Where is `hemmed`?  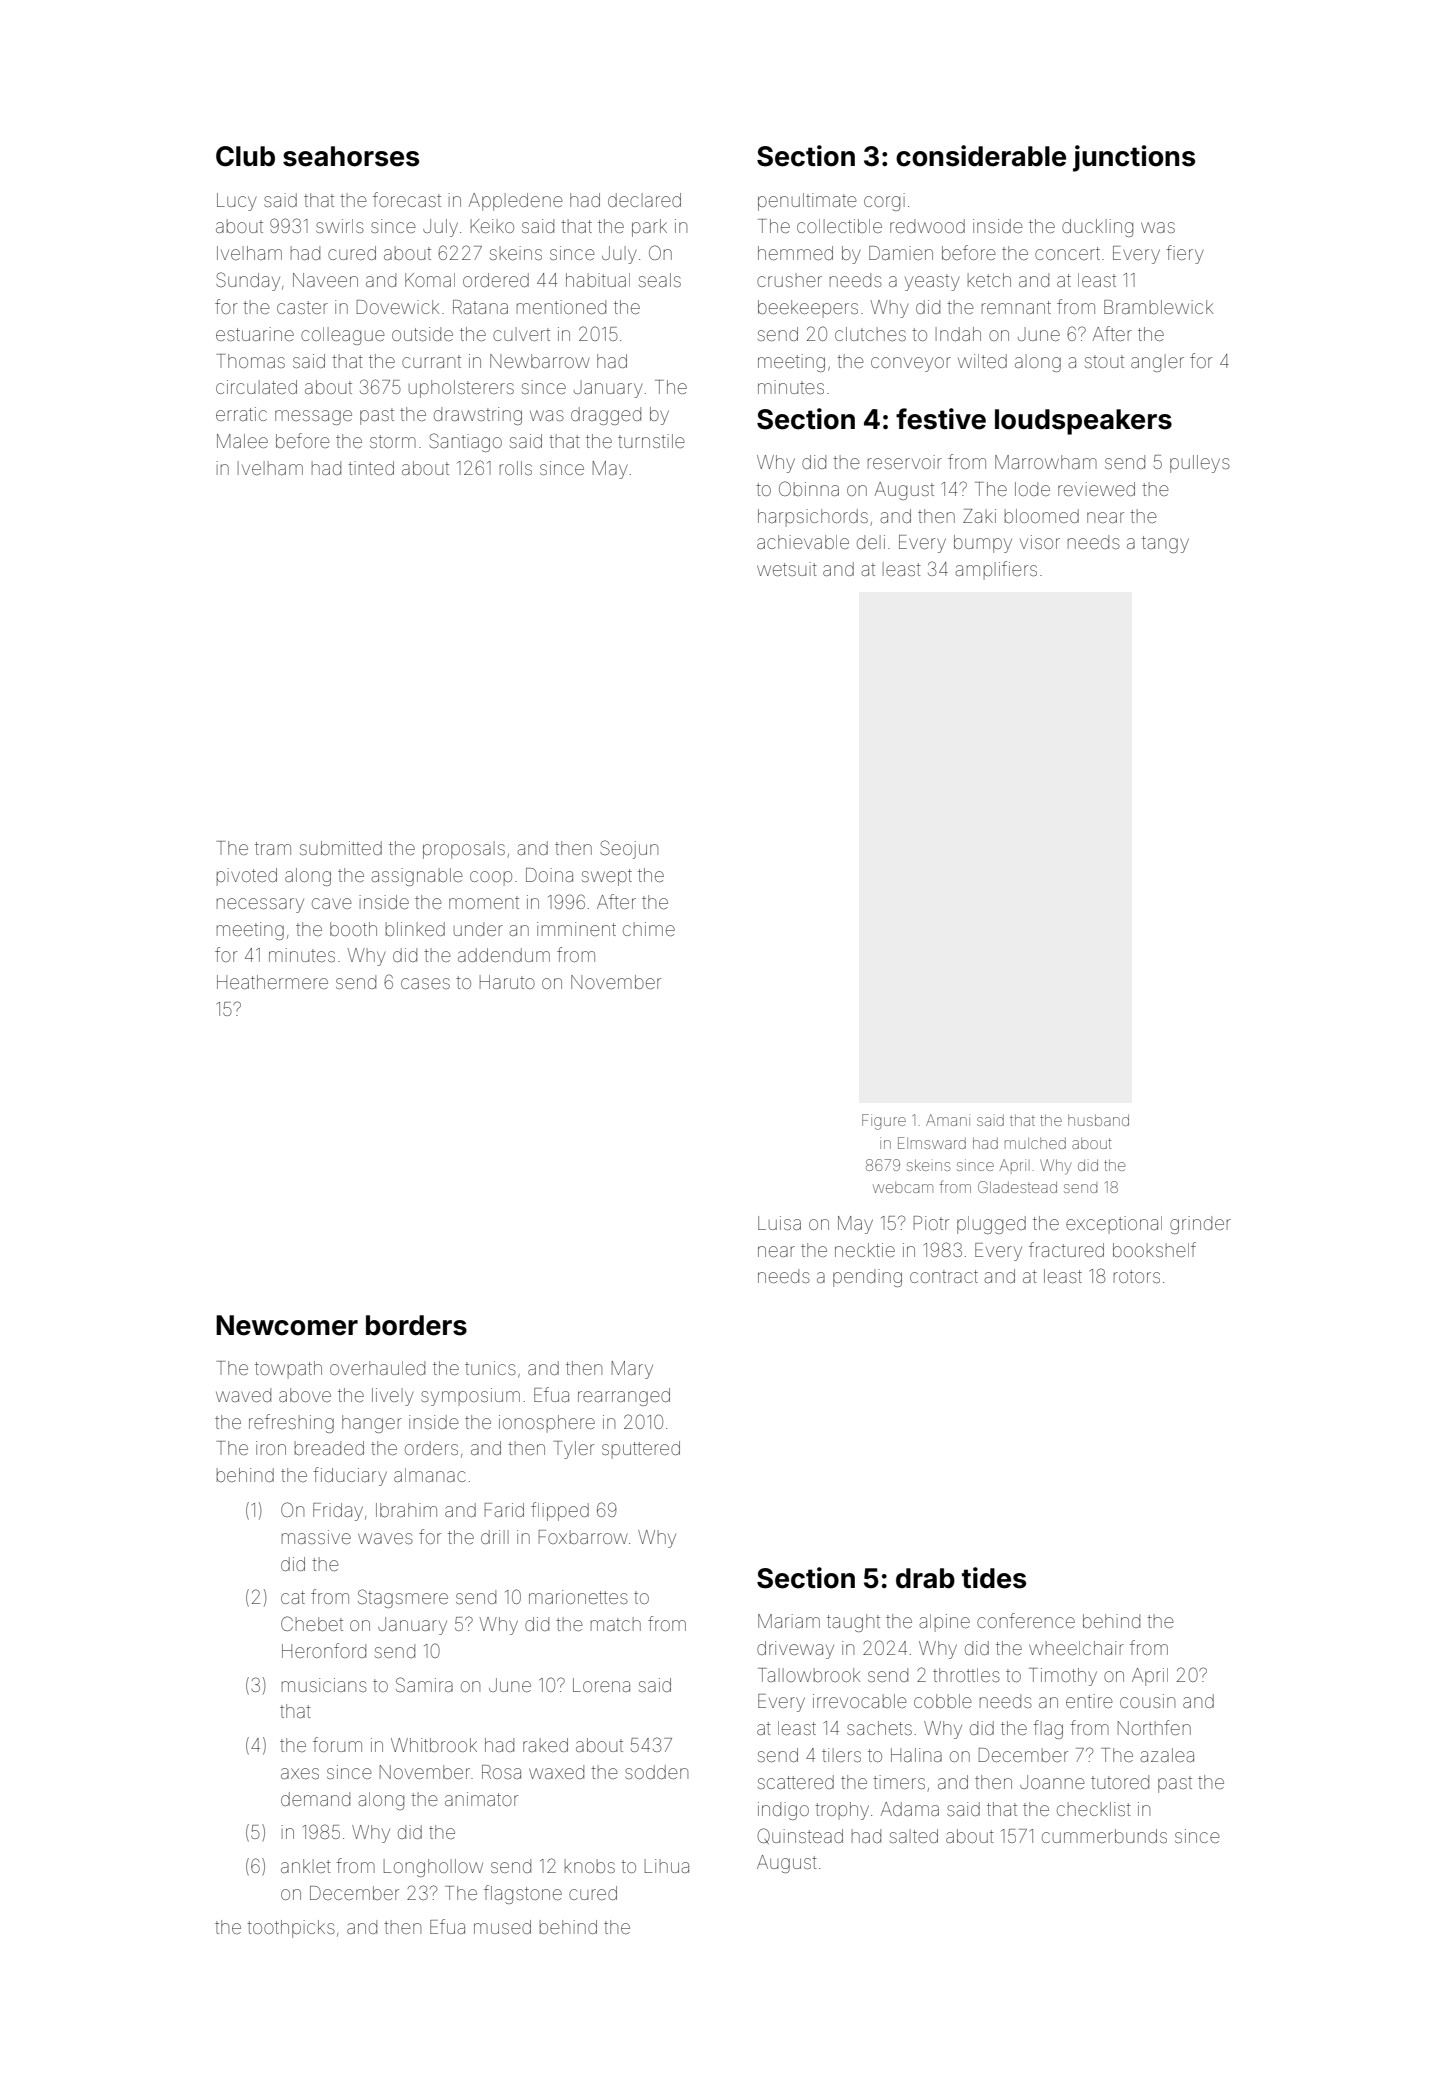 hemmed is located at coordinates (795, 253).
